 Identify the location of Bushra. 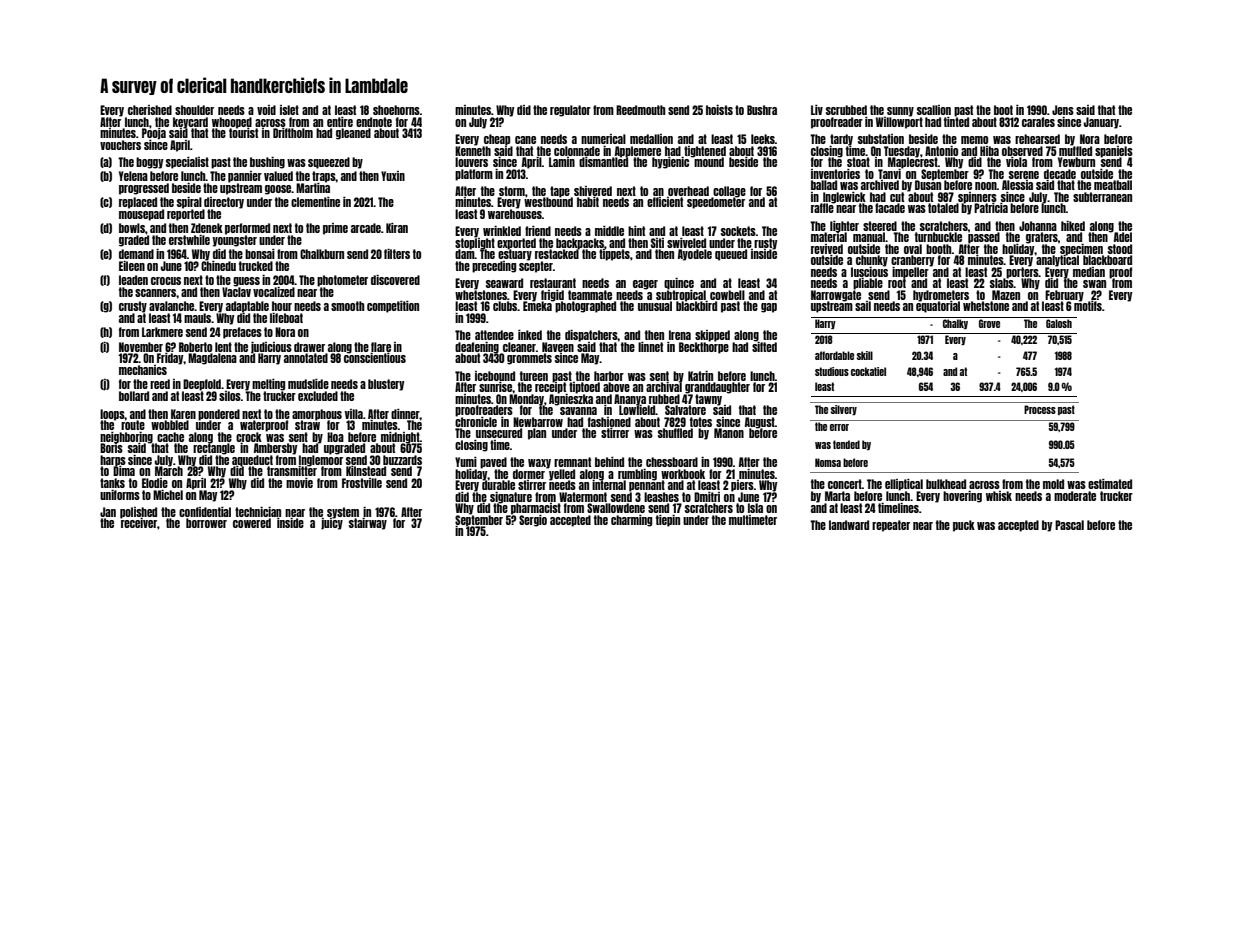
(762, 110).
